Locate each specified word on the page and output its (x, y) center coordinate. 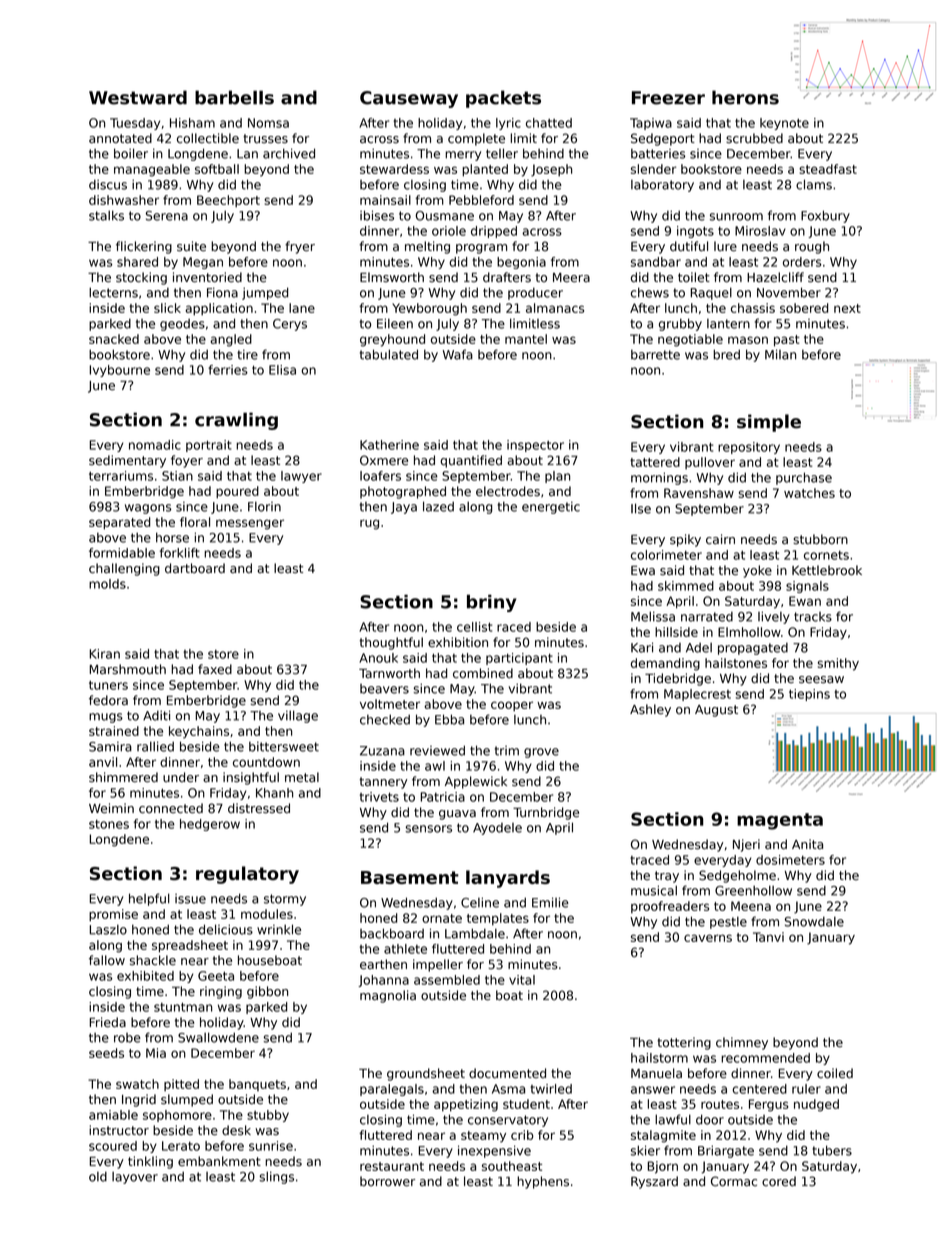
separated (119, 523)
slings (276, 1177)
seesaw (821, 680)
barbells (234, 97)
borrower (387, 1181)
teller (502, 153)
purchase (804, 478)
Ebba (449, 719)
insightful (251, 778)
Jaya (404, 508)
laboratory (662, 186)
